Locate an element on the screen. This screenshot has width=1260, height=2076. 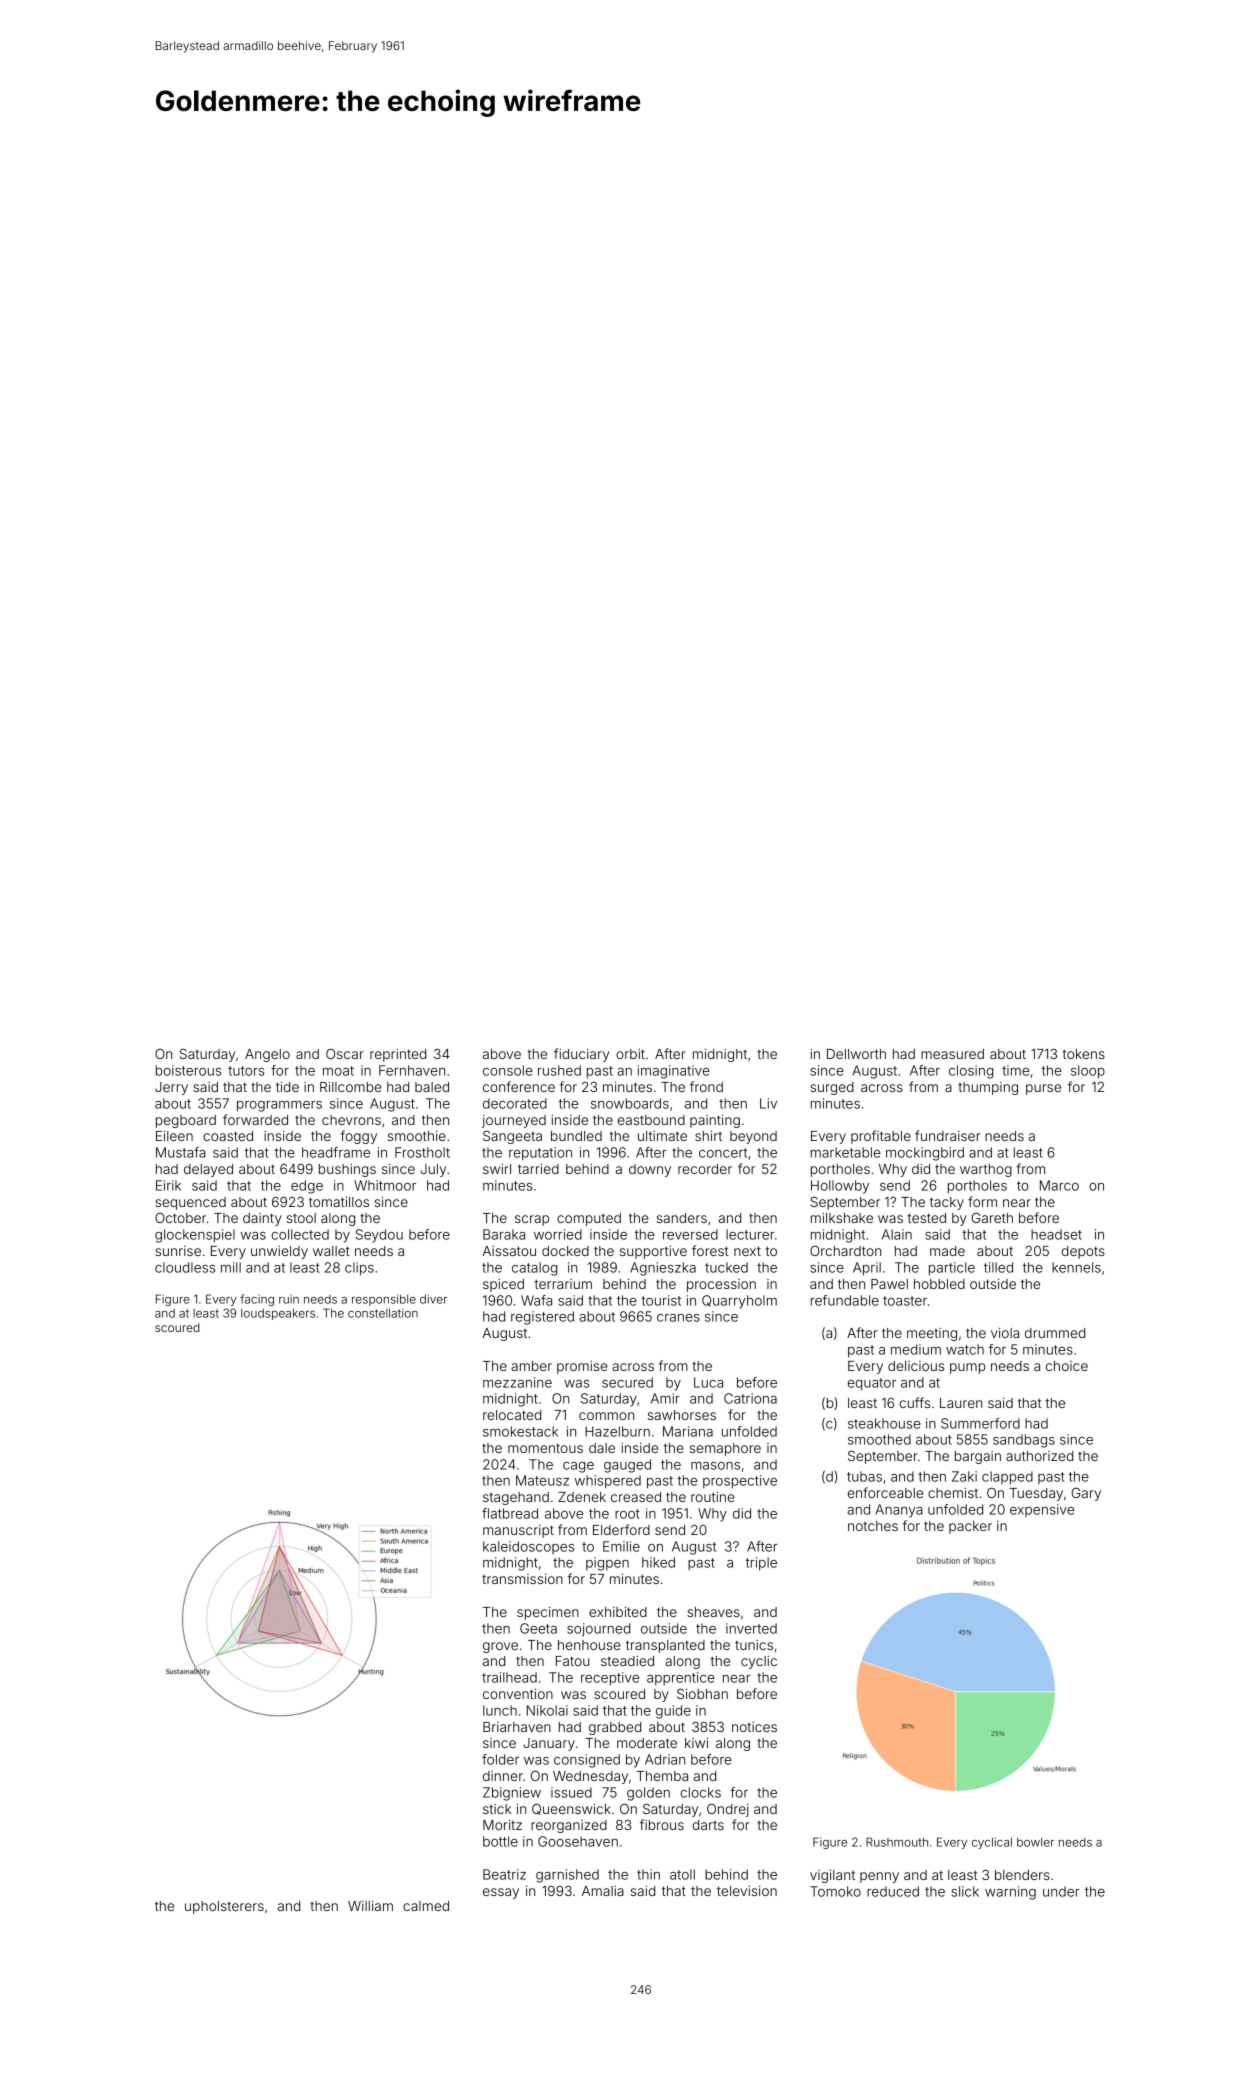
tokens is located at coordinates (1084, 1054).
